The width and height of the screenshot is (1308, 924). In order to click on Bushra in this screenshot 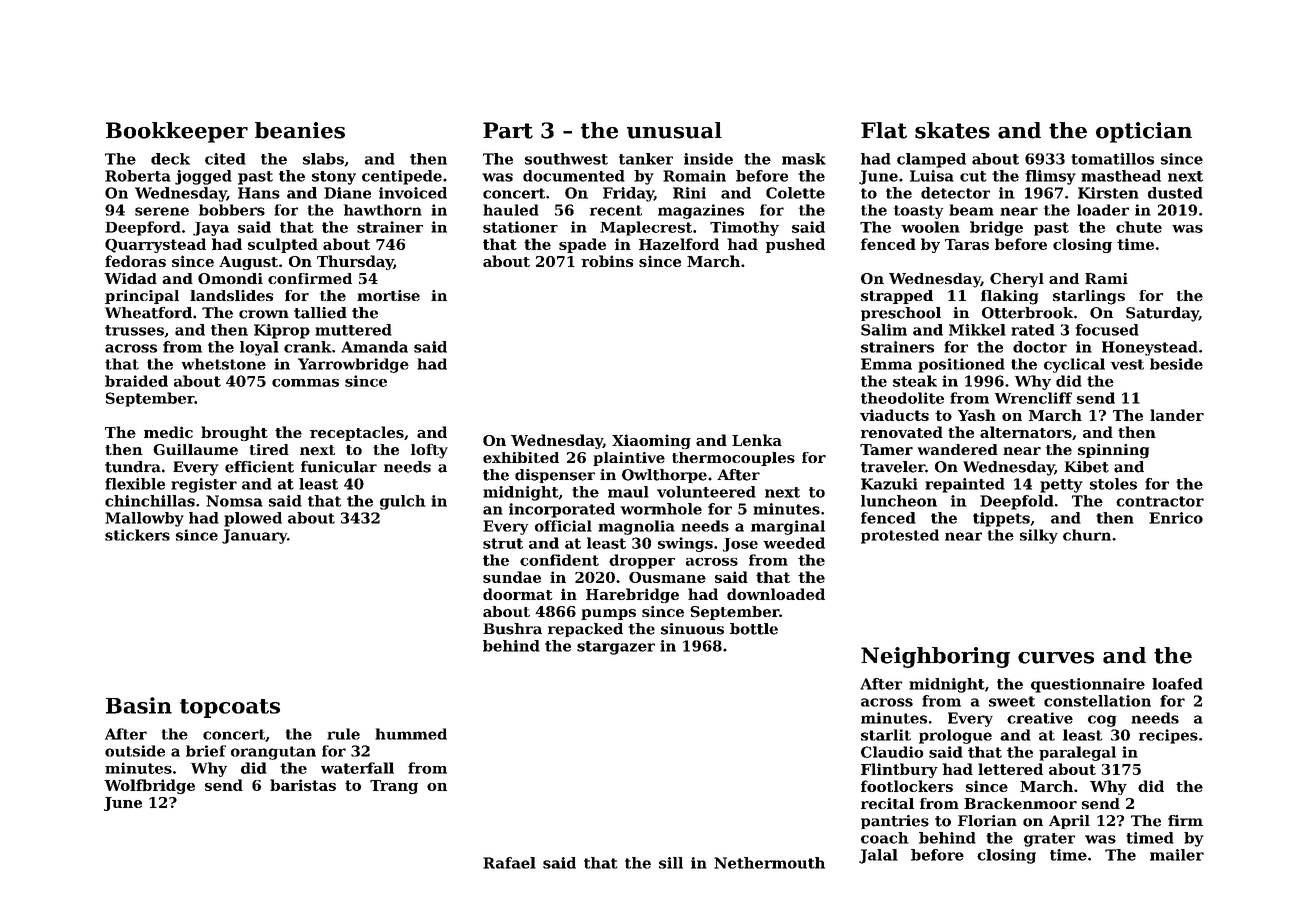, I will do `click(512, 629)`.
